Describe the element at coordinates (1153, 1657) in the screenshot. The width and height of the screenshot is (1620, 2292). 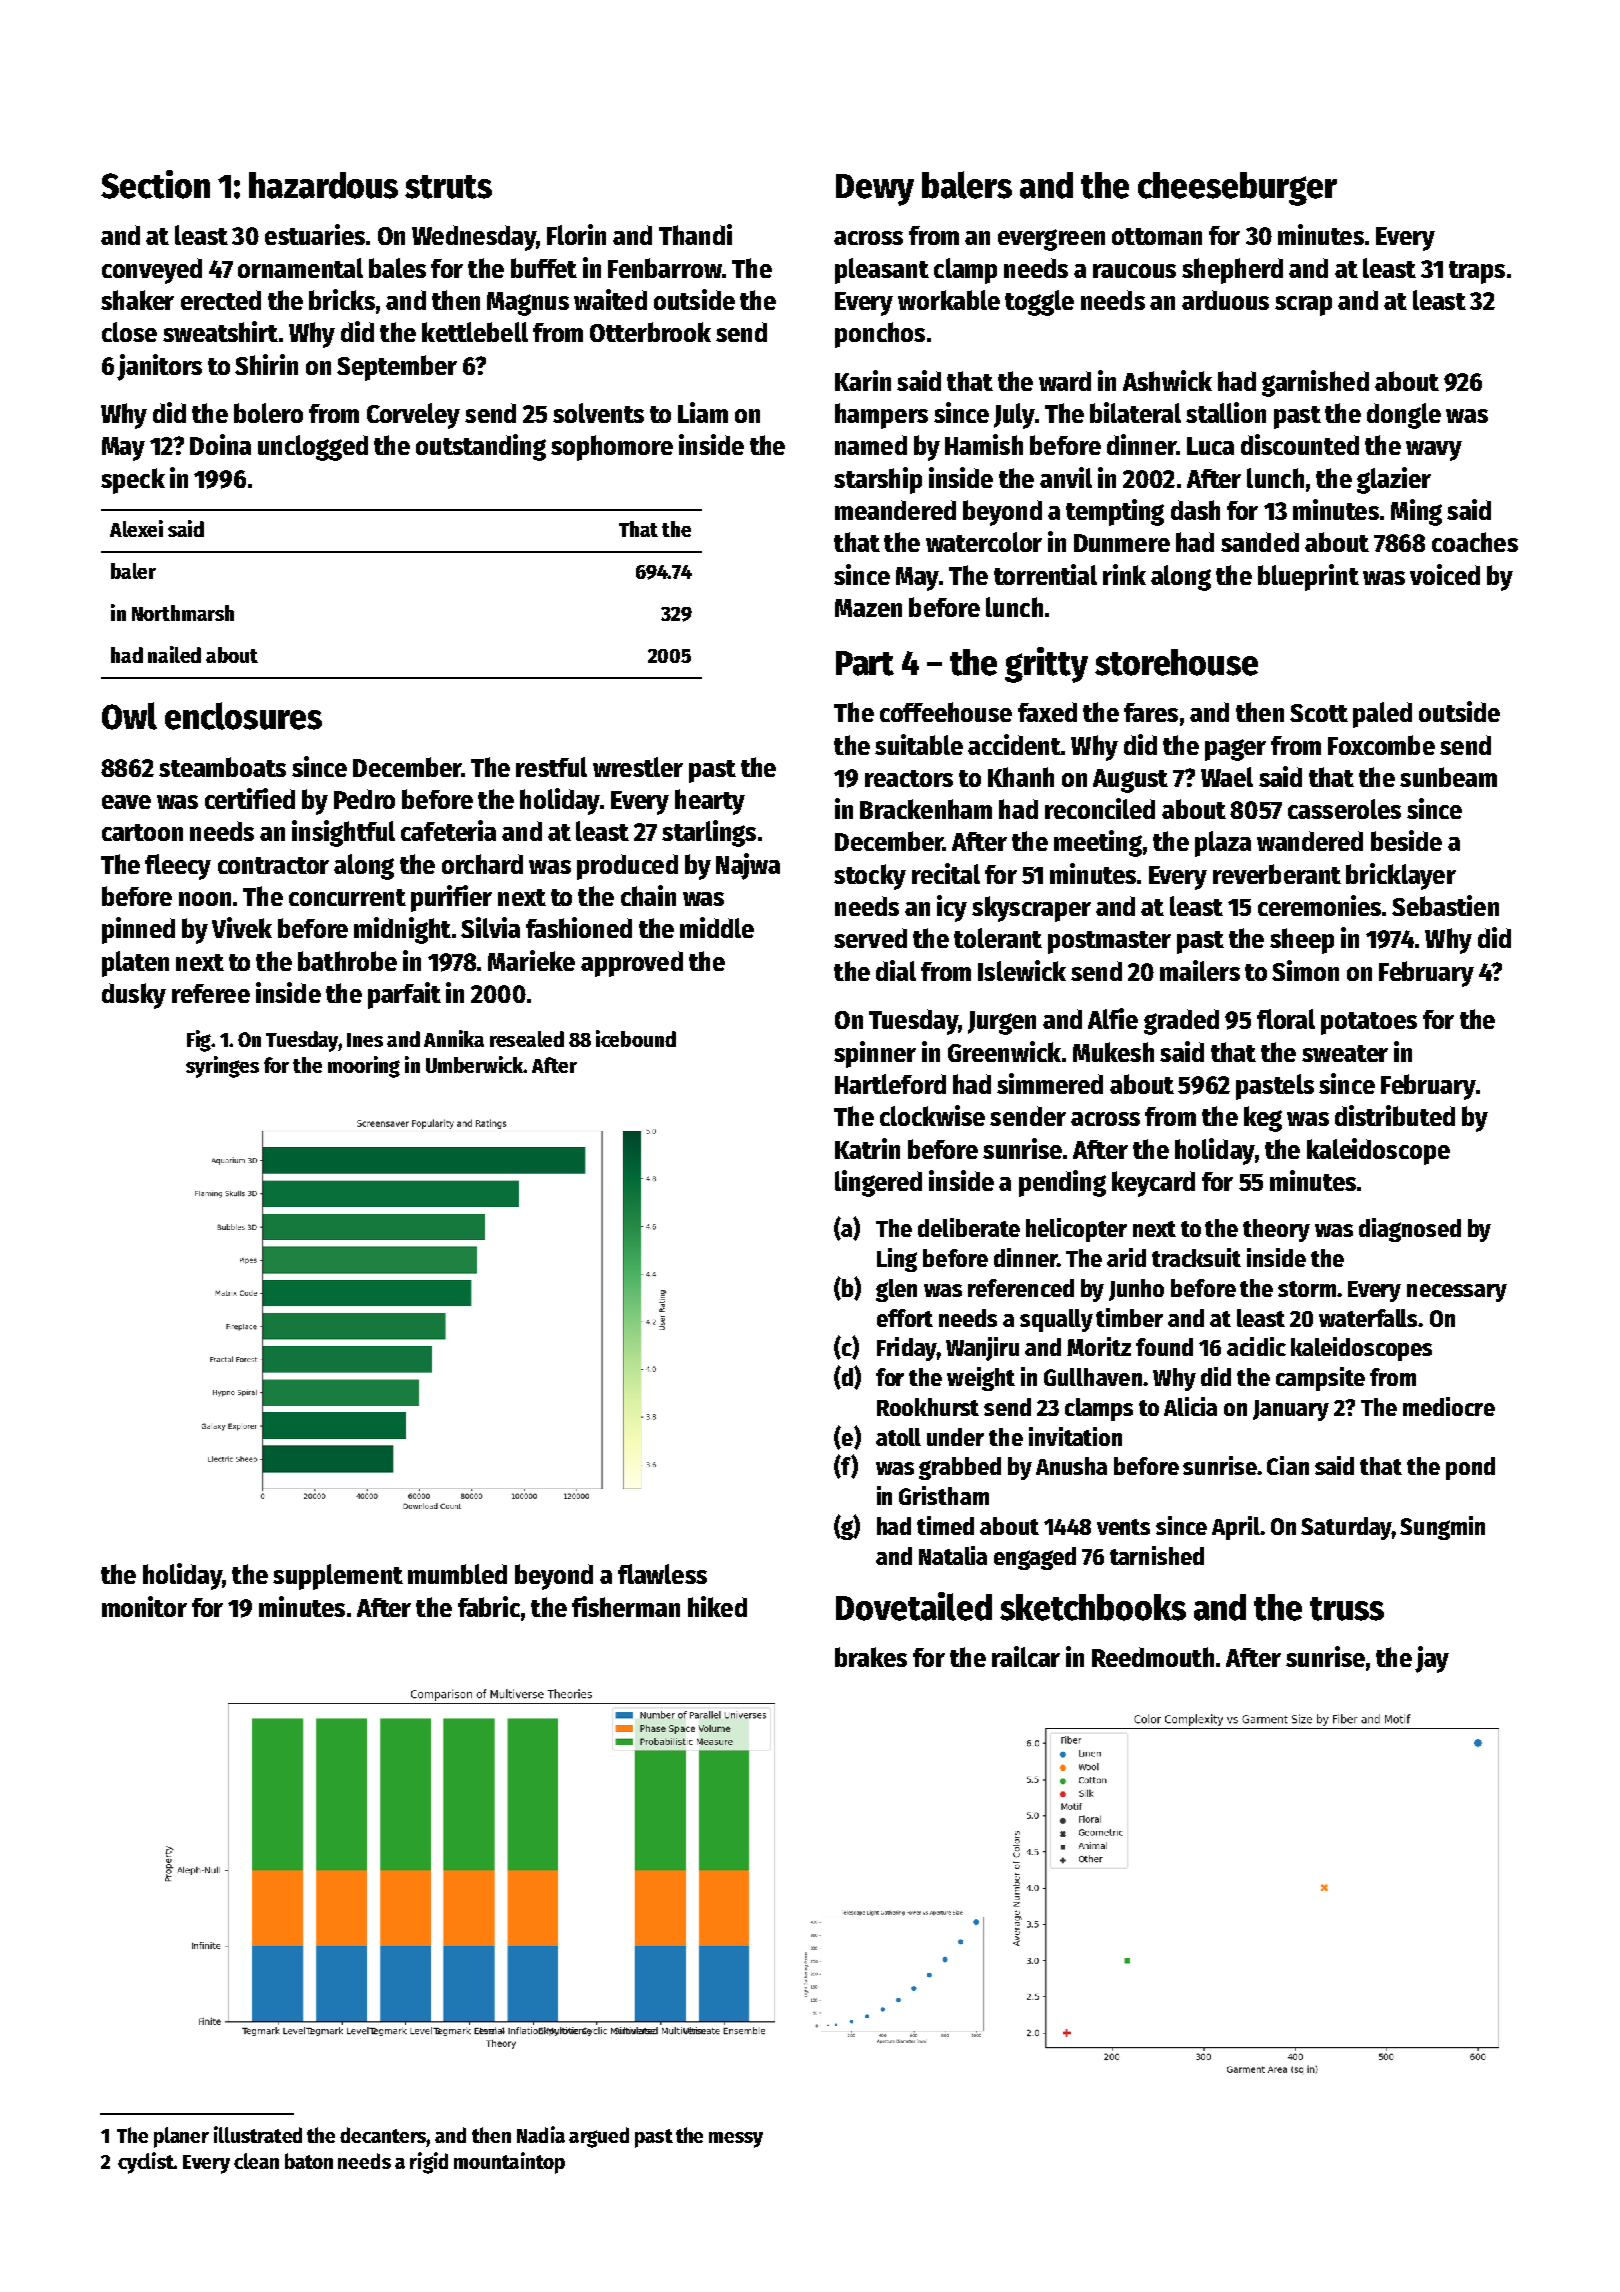
I see `Reedmouth` at that location.
